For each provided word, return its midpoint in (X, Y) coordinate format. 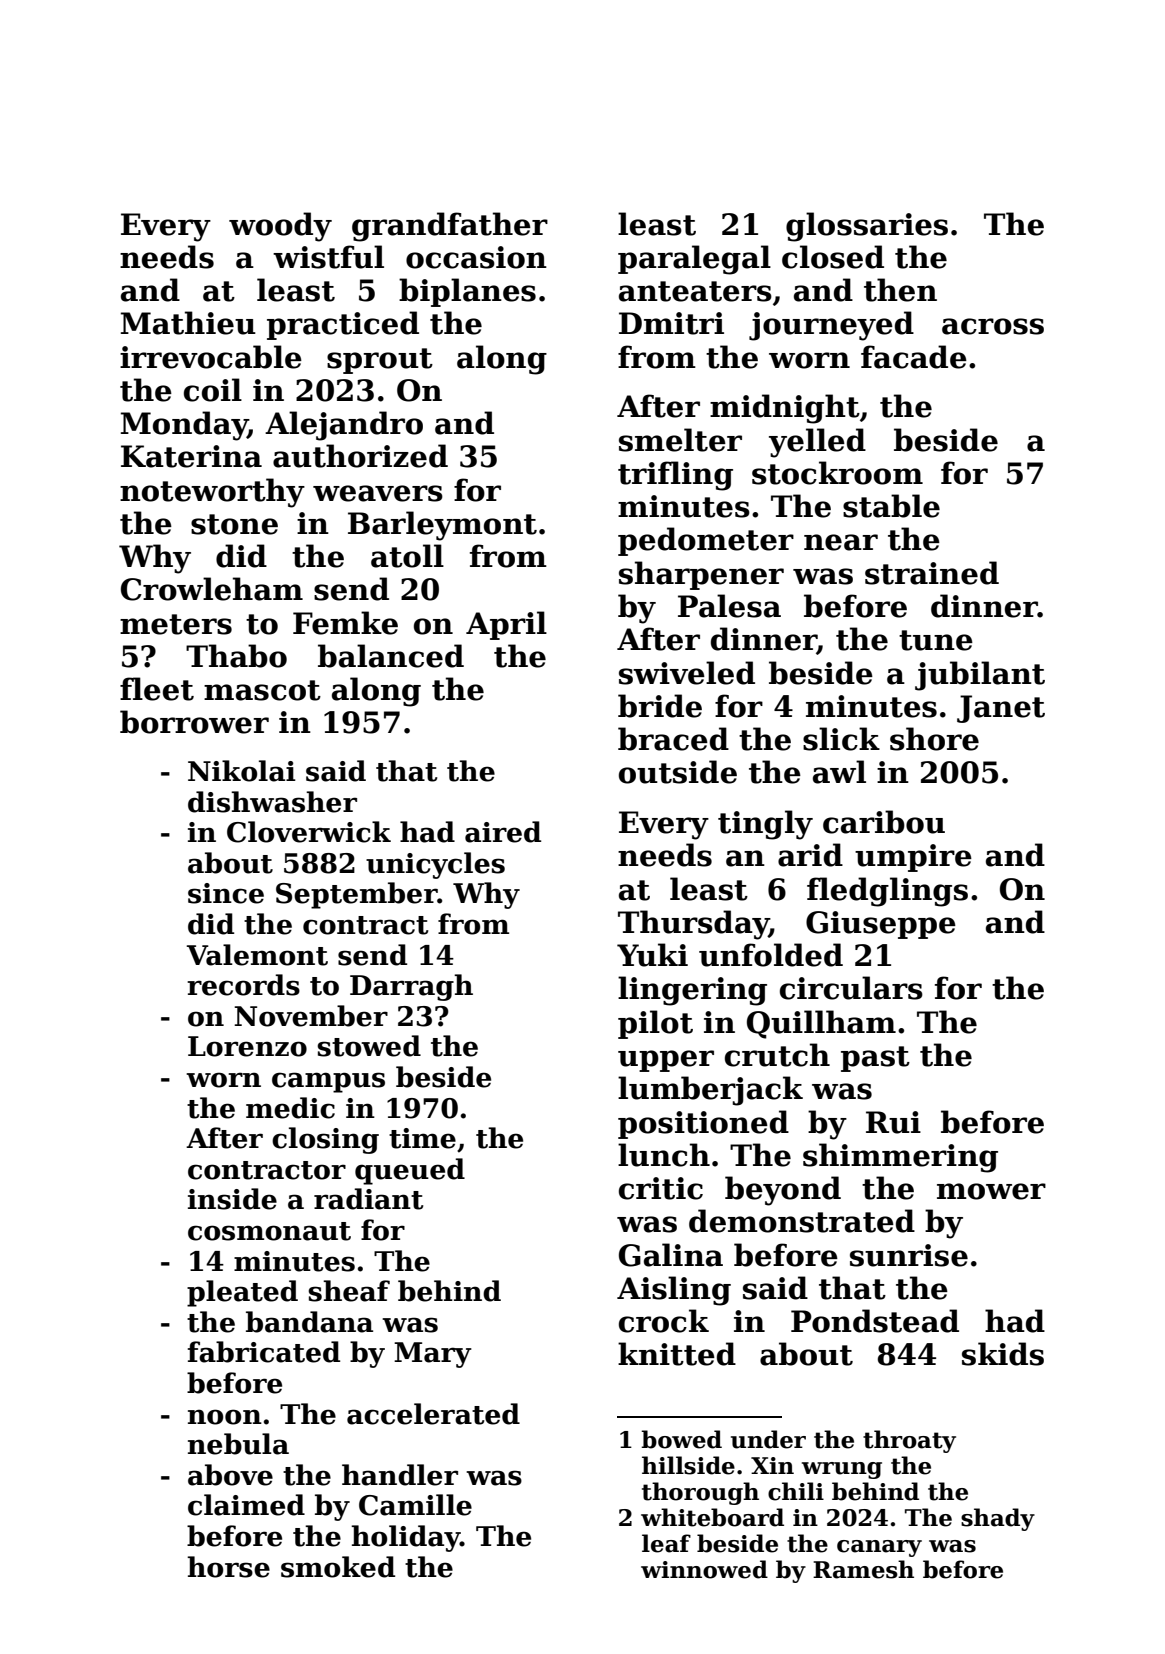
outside (678, 772)
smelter (680, 440)
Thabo (236, 656)
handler (400, 1475)
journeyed (831, 326)
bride (660, 706)
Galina (671, 1255)
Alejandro (344, 426)
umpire (913, 858)
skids (1003, 1354)
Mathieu (188, 323)
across (993, 326)
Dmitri (671, 323)
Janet (1001, 709)
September (357, 895)
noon (225, 1417)
